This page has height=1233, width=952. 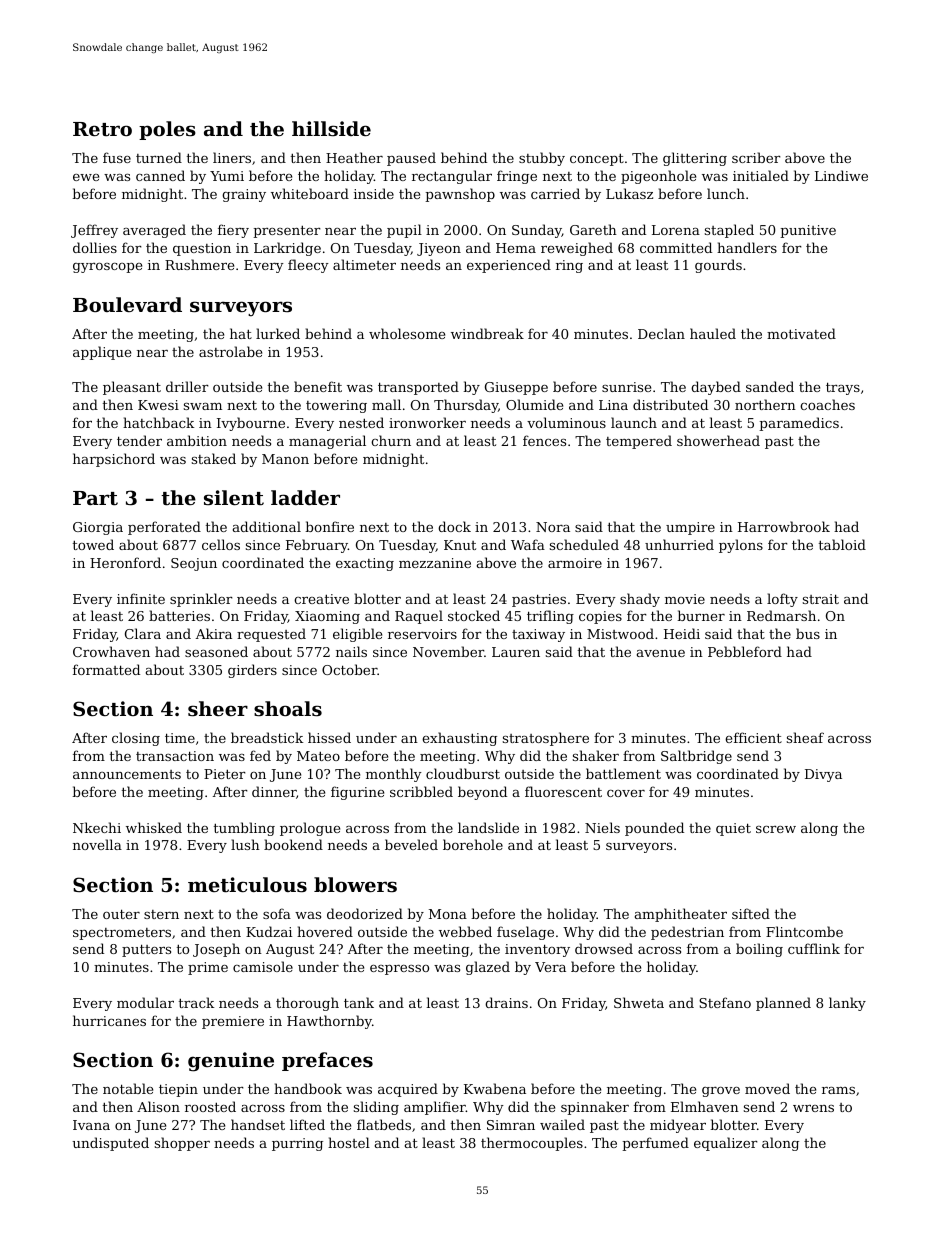 I want to click on Mona, so click(x=448, y=914).
